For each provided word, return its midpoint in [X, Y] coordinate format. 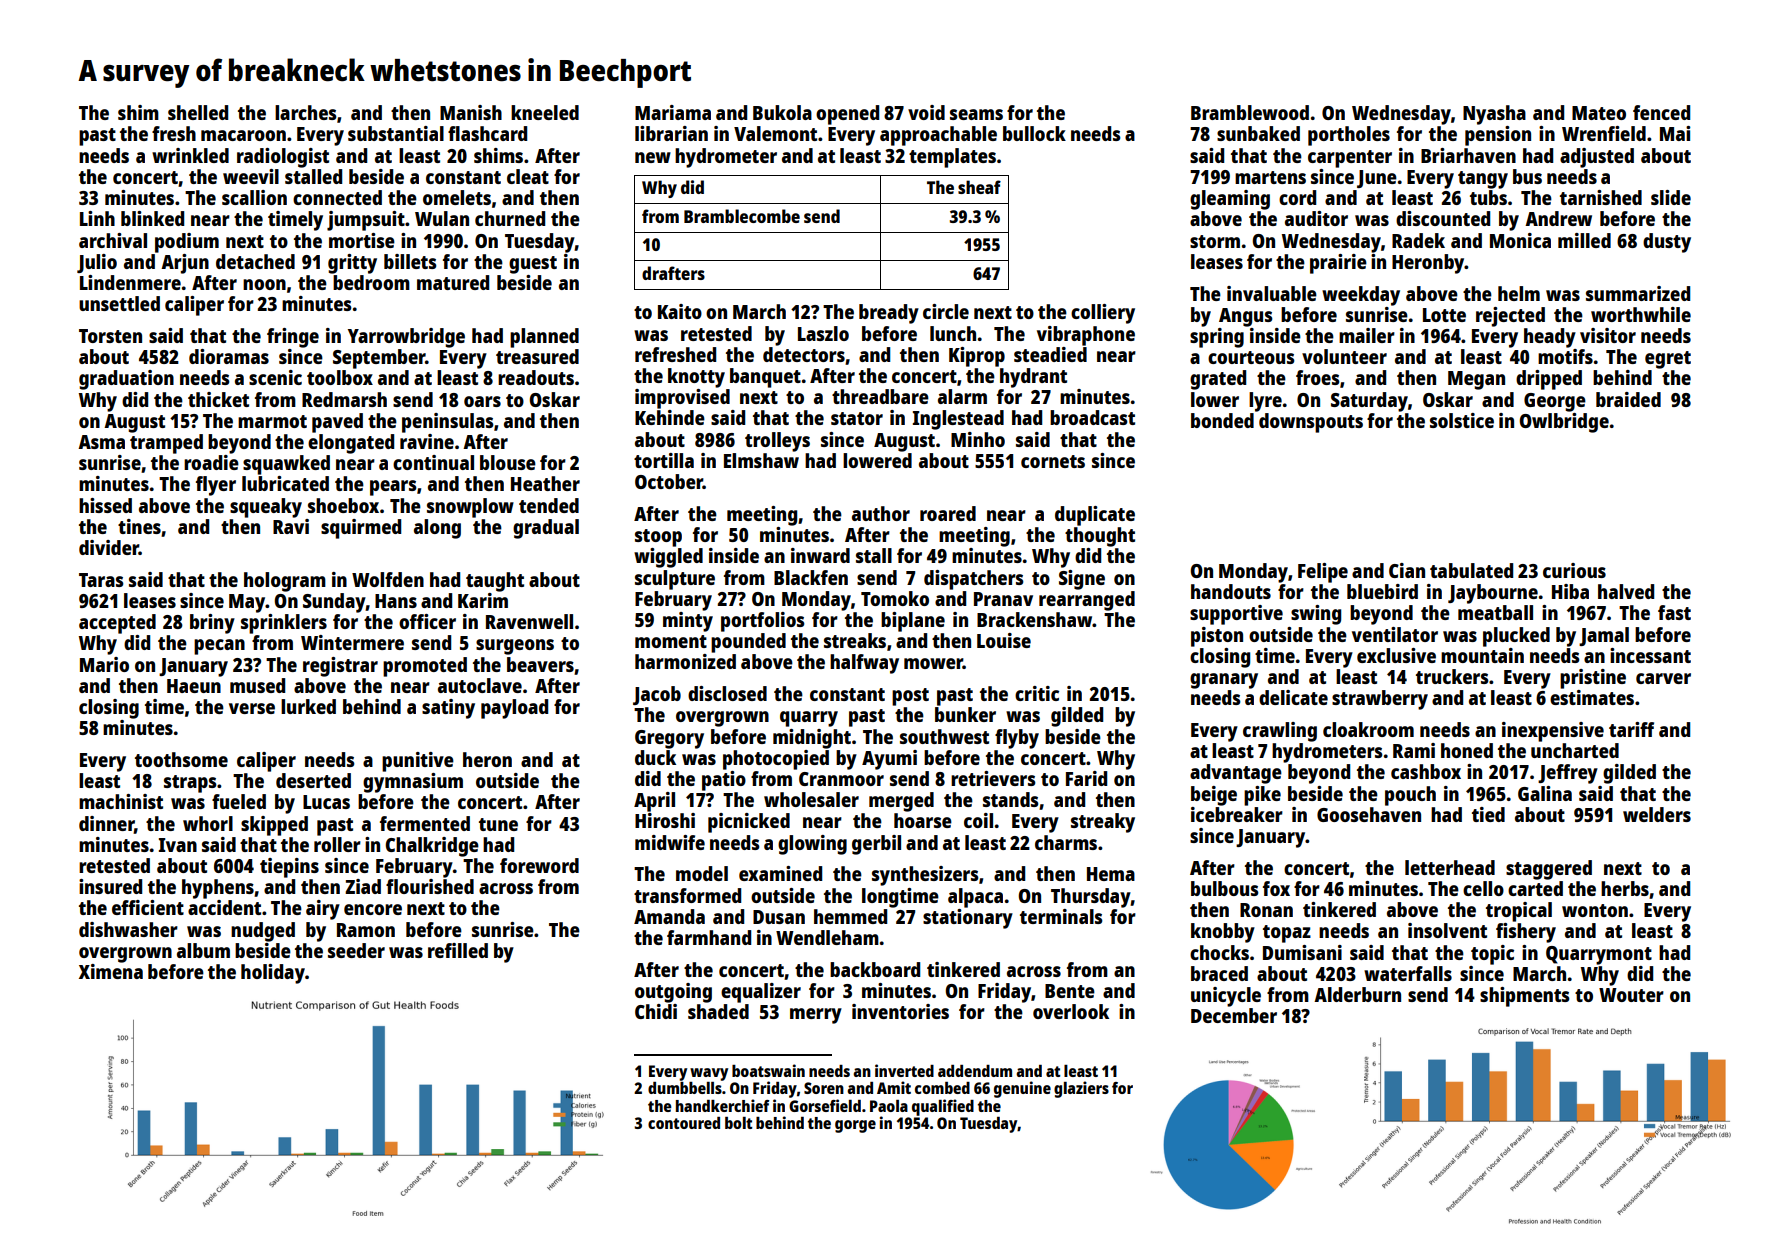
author [881, 513]
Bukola [782, 112]
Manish [471, 112]
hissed [105, 505]
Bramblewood [1250, 112]
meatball [1495, 612]
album [203, 950]
